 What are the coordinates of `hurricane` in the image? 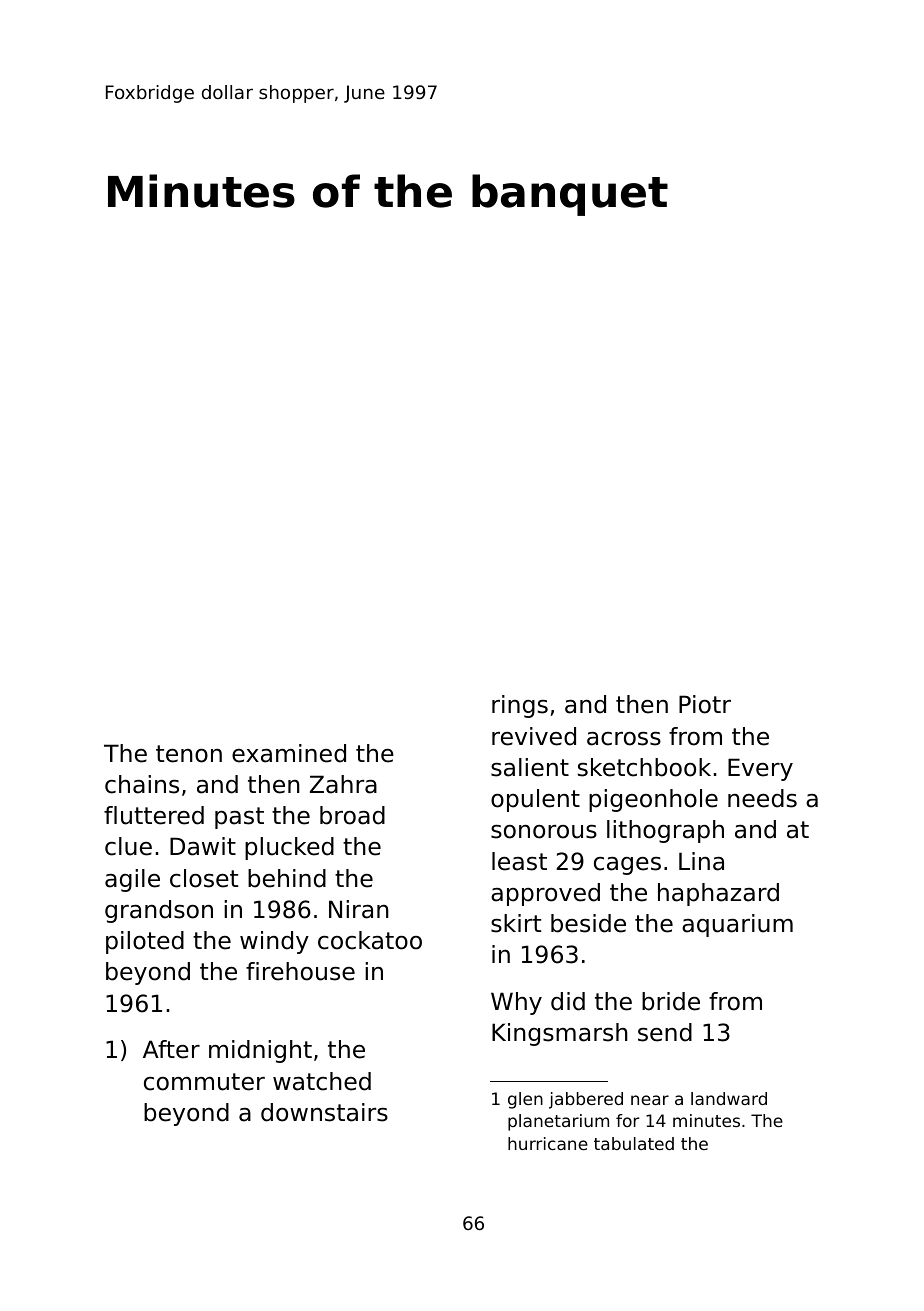 It's located at (548, 1143).
